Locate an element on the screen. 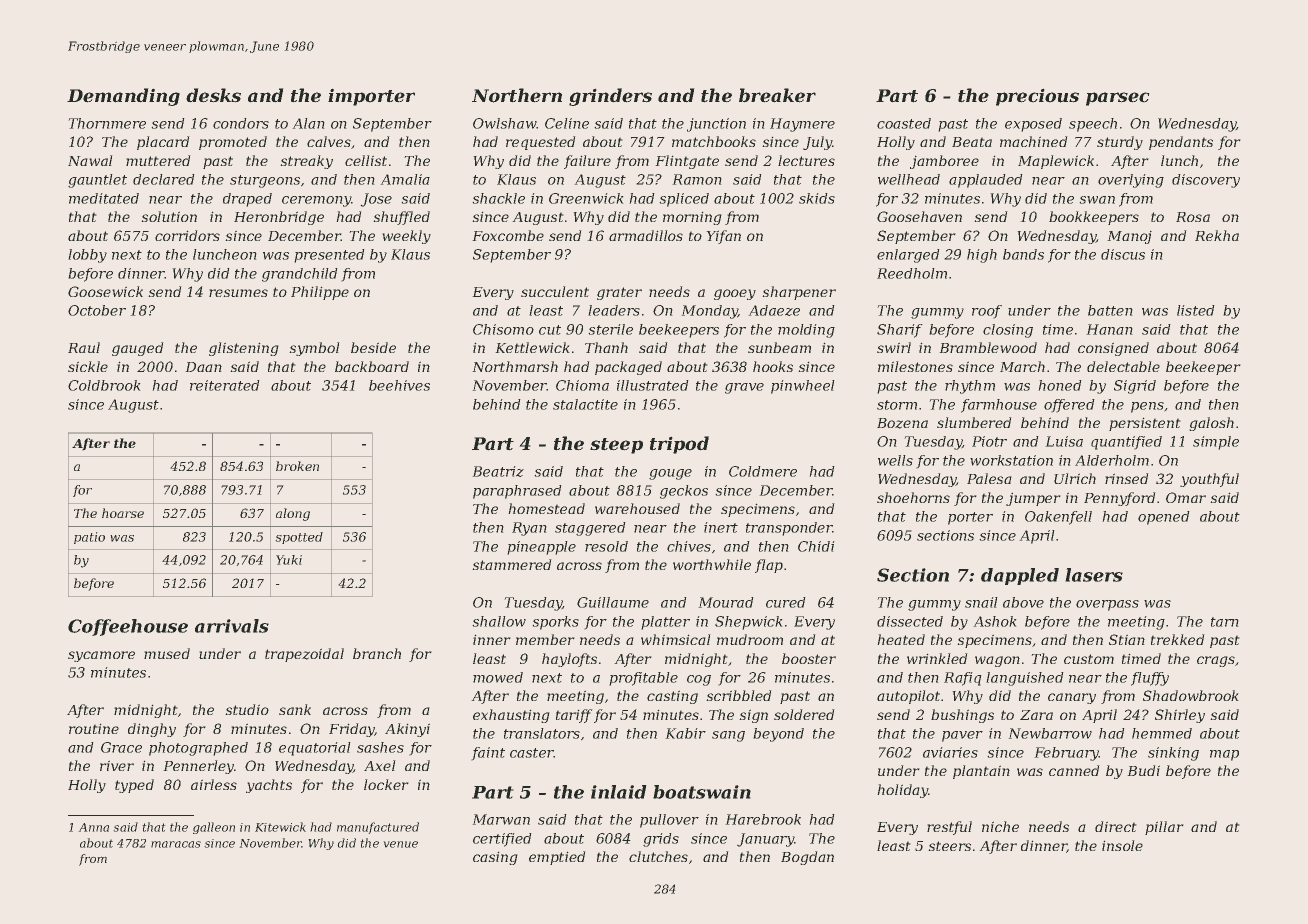  Beatriz is located at coordinates (498, 471).
